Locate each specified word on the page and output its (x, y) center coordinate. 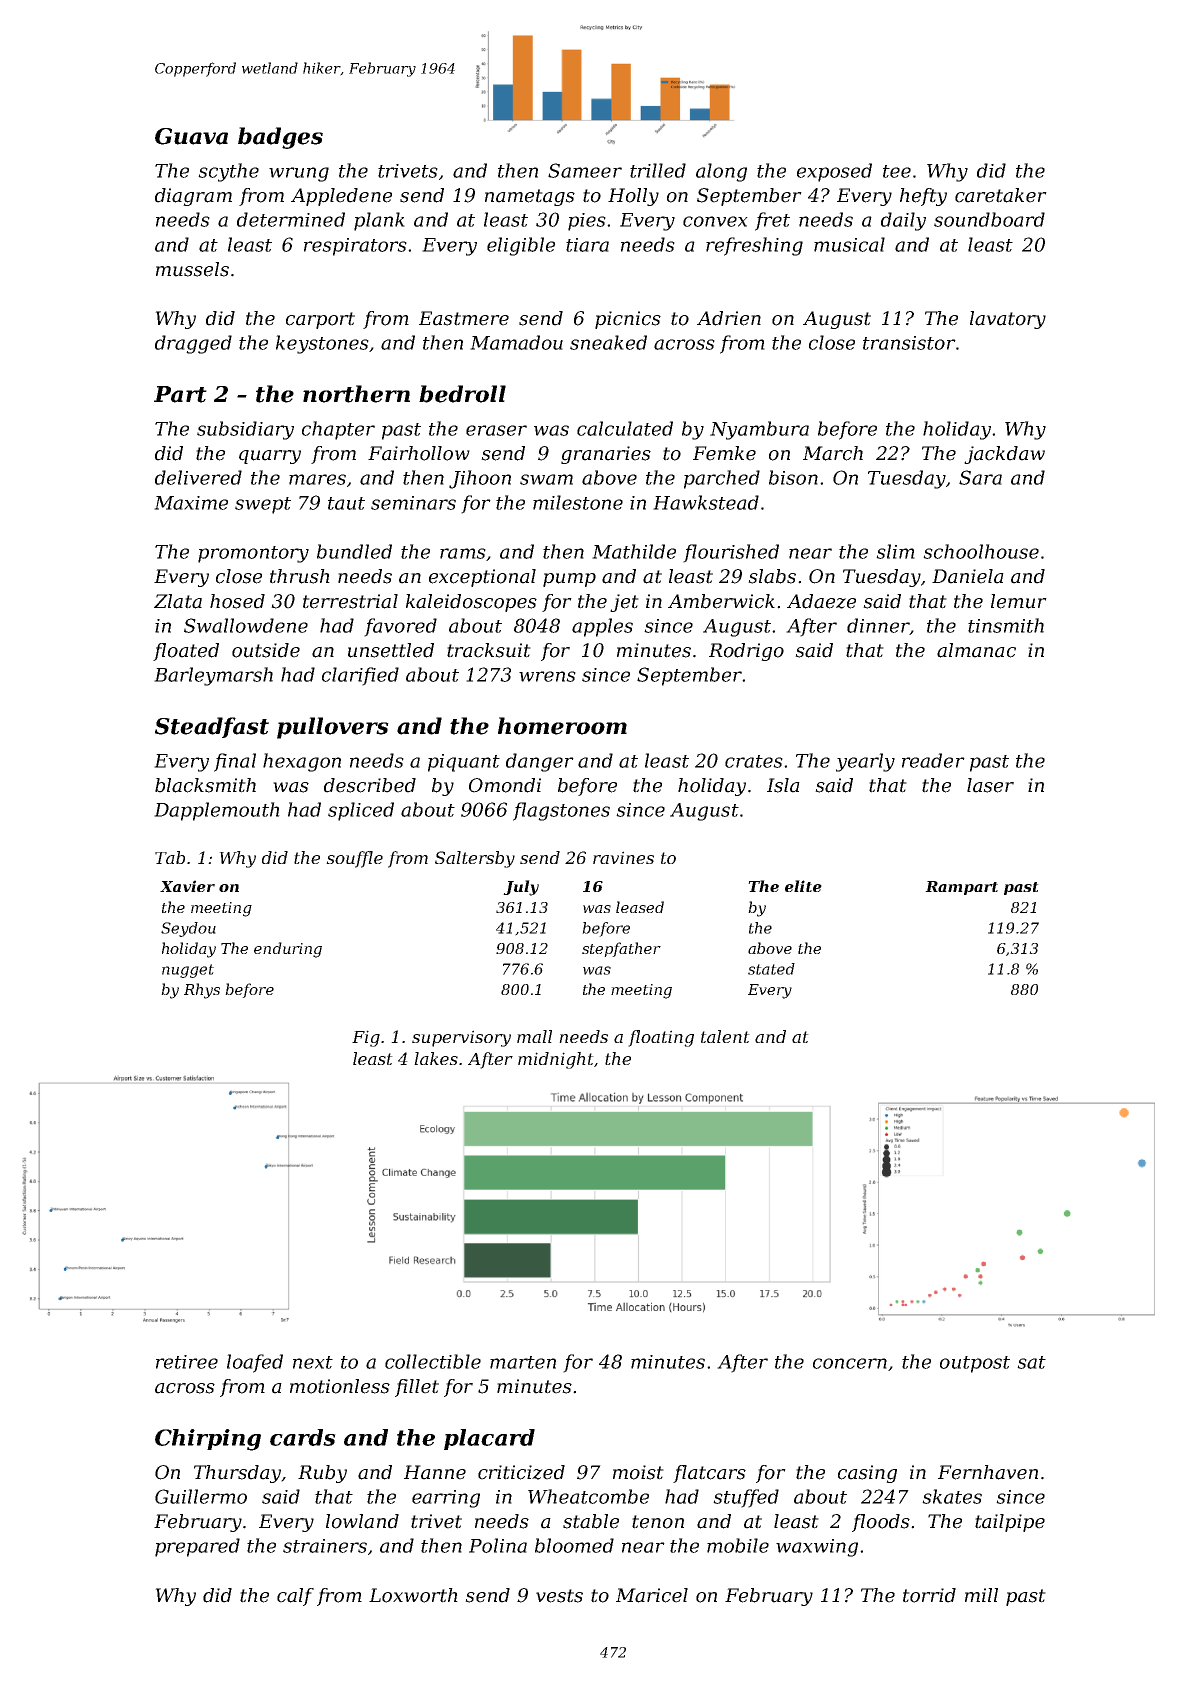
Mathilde (634, 551)
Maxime (191, 503)
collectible (433, 1361)
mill (981, 1595)
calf (295, 1597)
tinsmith (1006, 625)
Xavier (187, 886)
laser (990, 785)
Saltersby (475, 859)
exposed (834, 172)
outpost (975, 1364)
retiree (187, 1362)
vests (559, 1596)
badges (280, 138)
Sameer (585, 170)
